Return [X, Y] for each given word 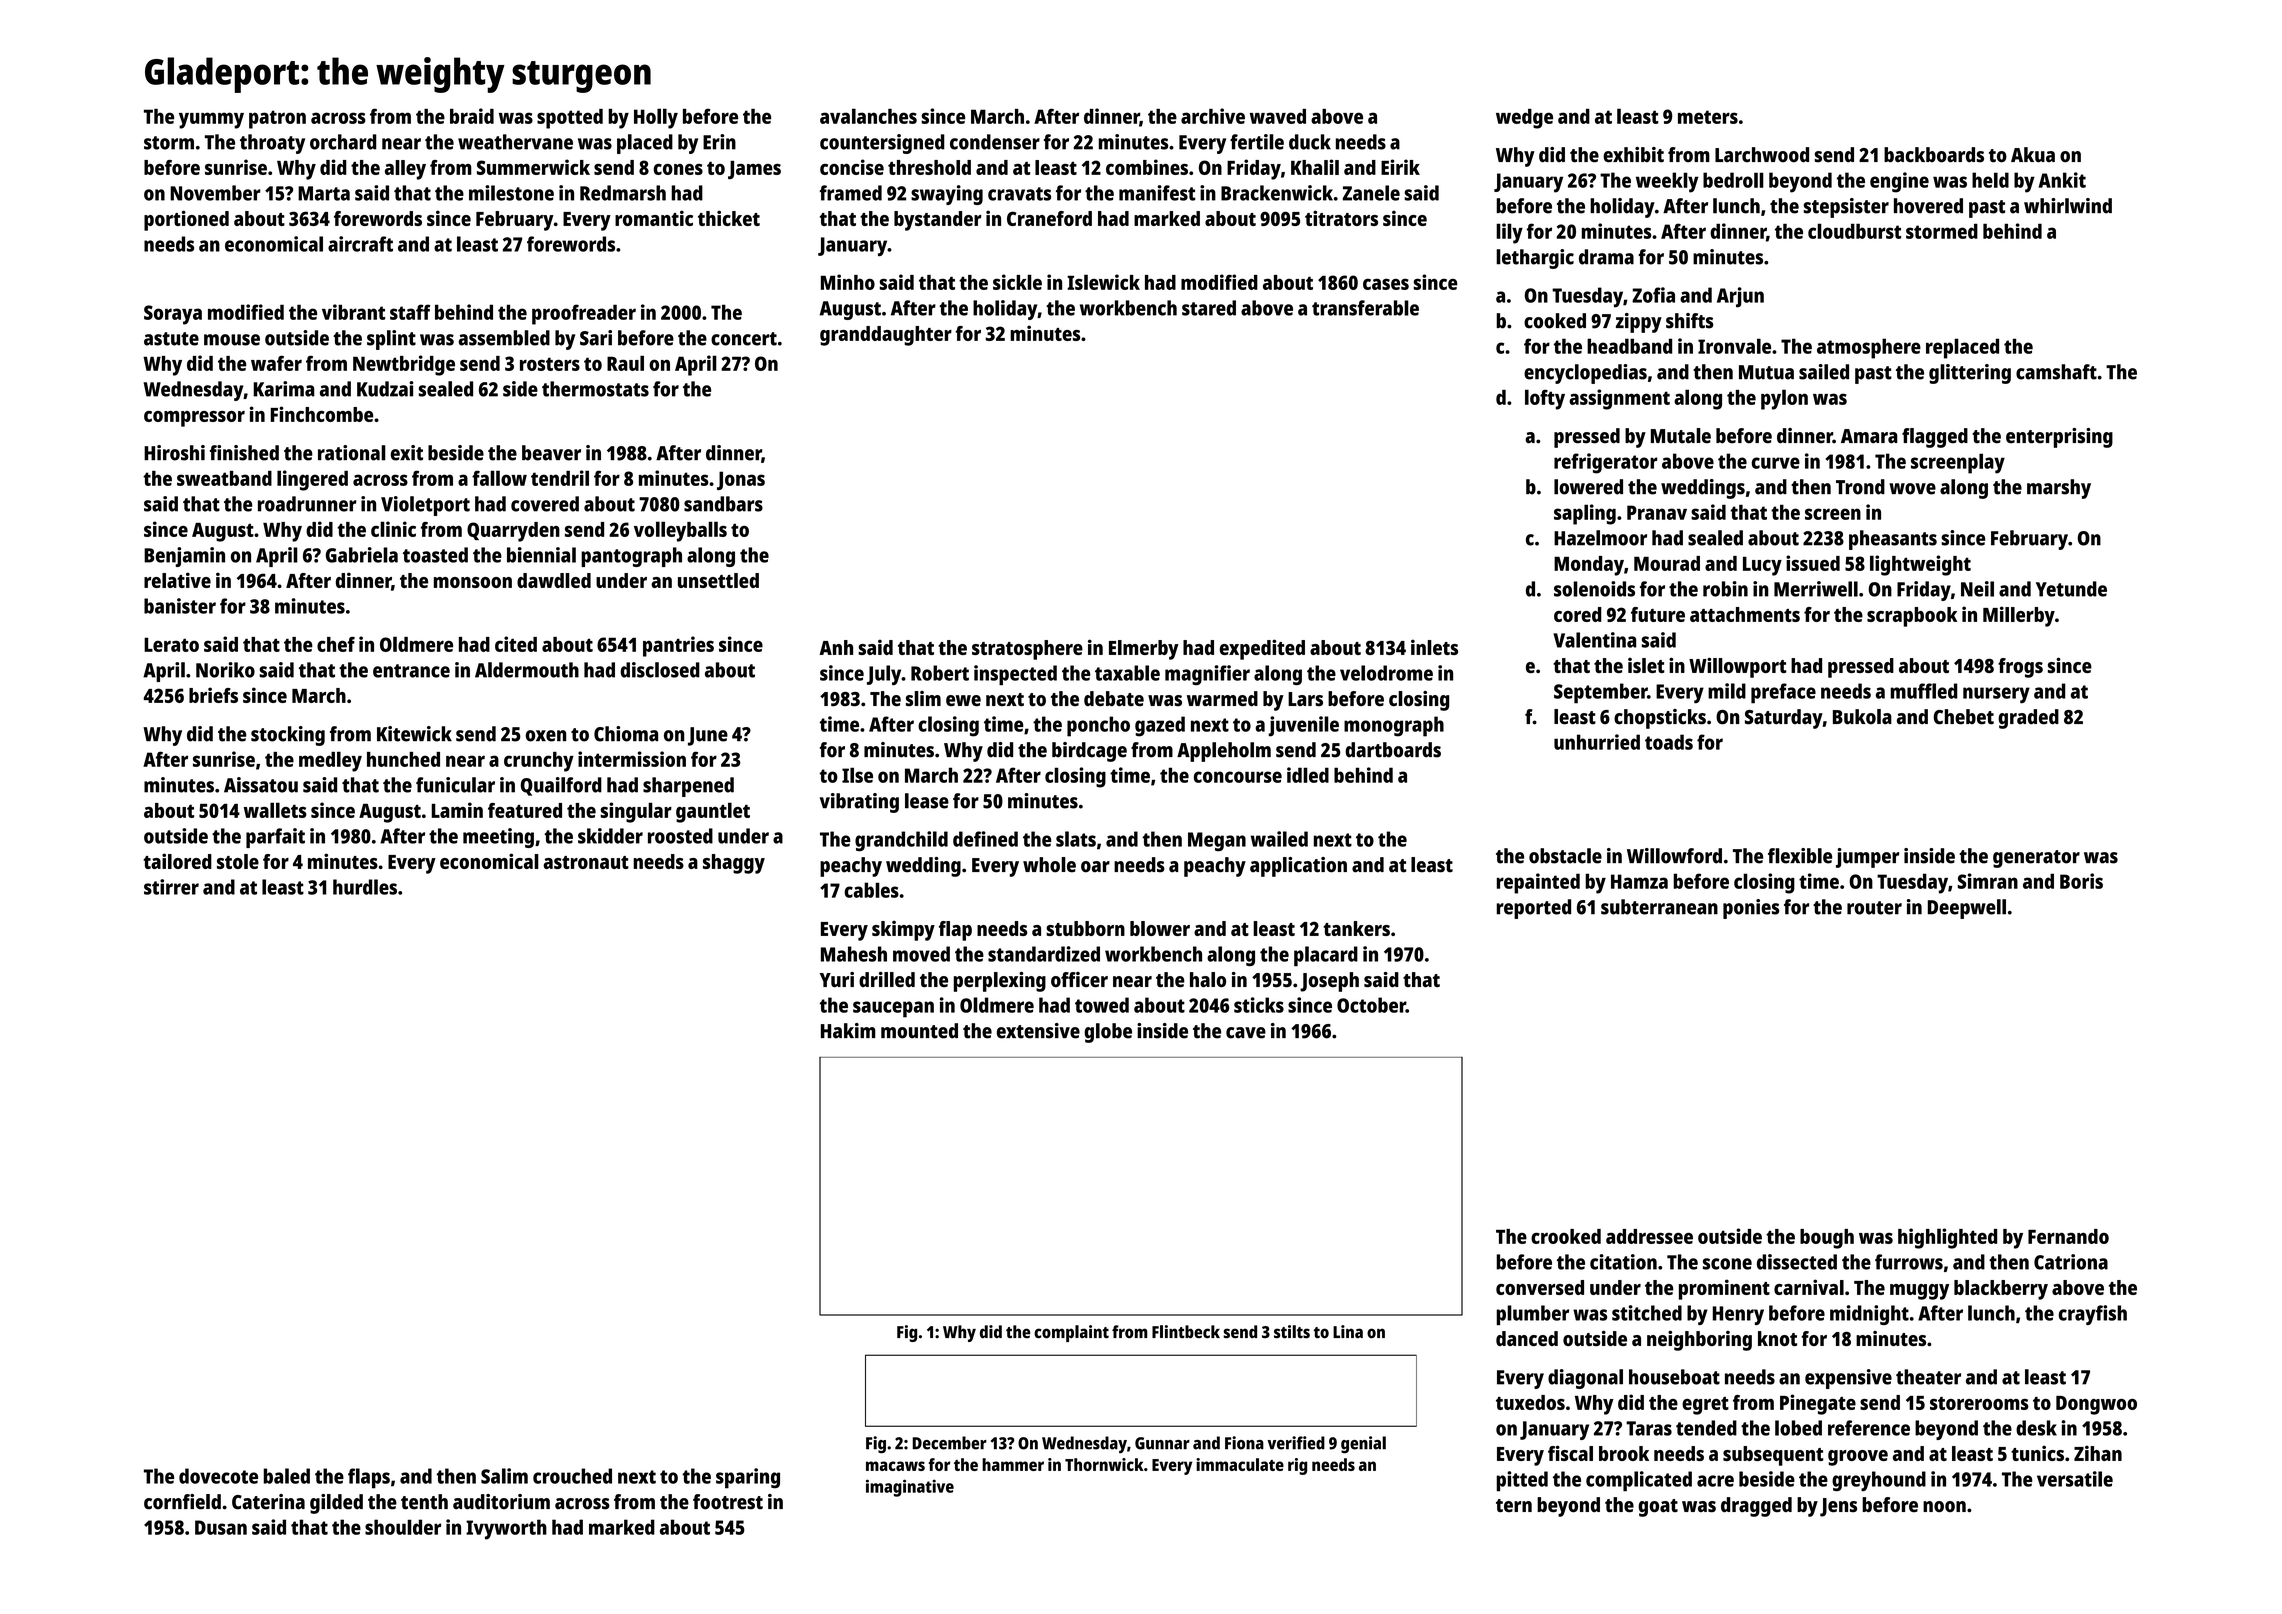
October [1371, 1005]
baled [286, 1476]
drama [1606, 257]
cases [1386, 284]
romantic [654, 218]
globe [1108, 1033]
